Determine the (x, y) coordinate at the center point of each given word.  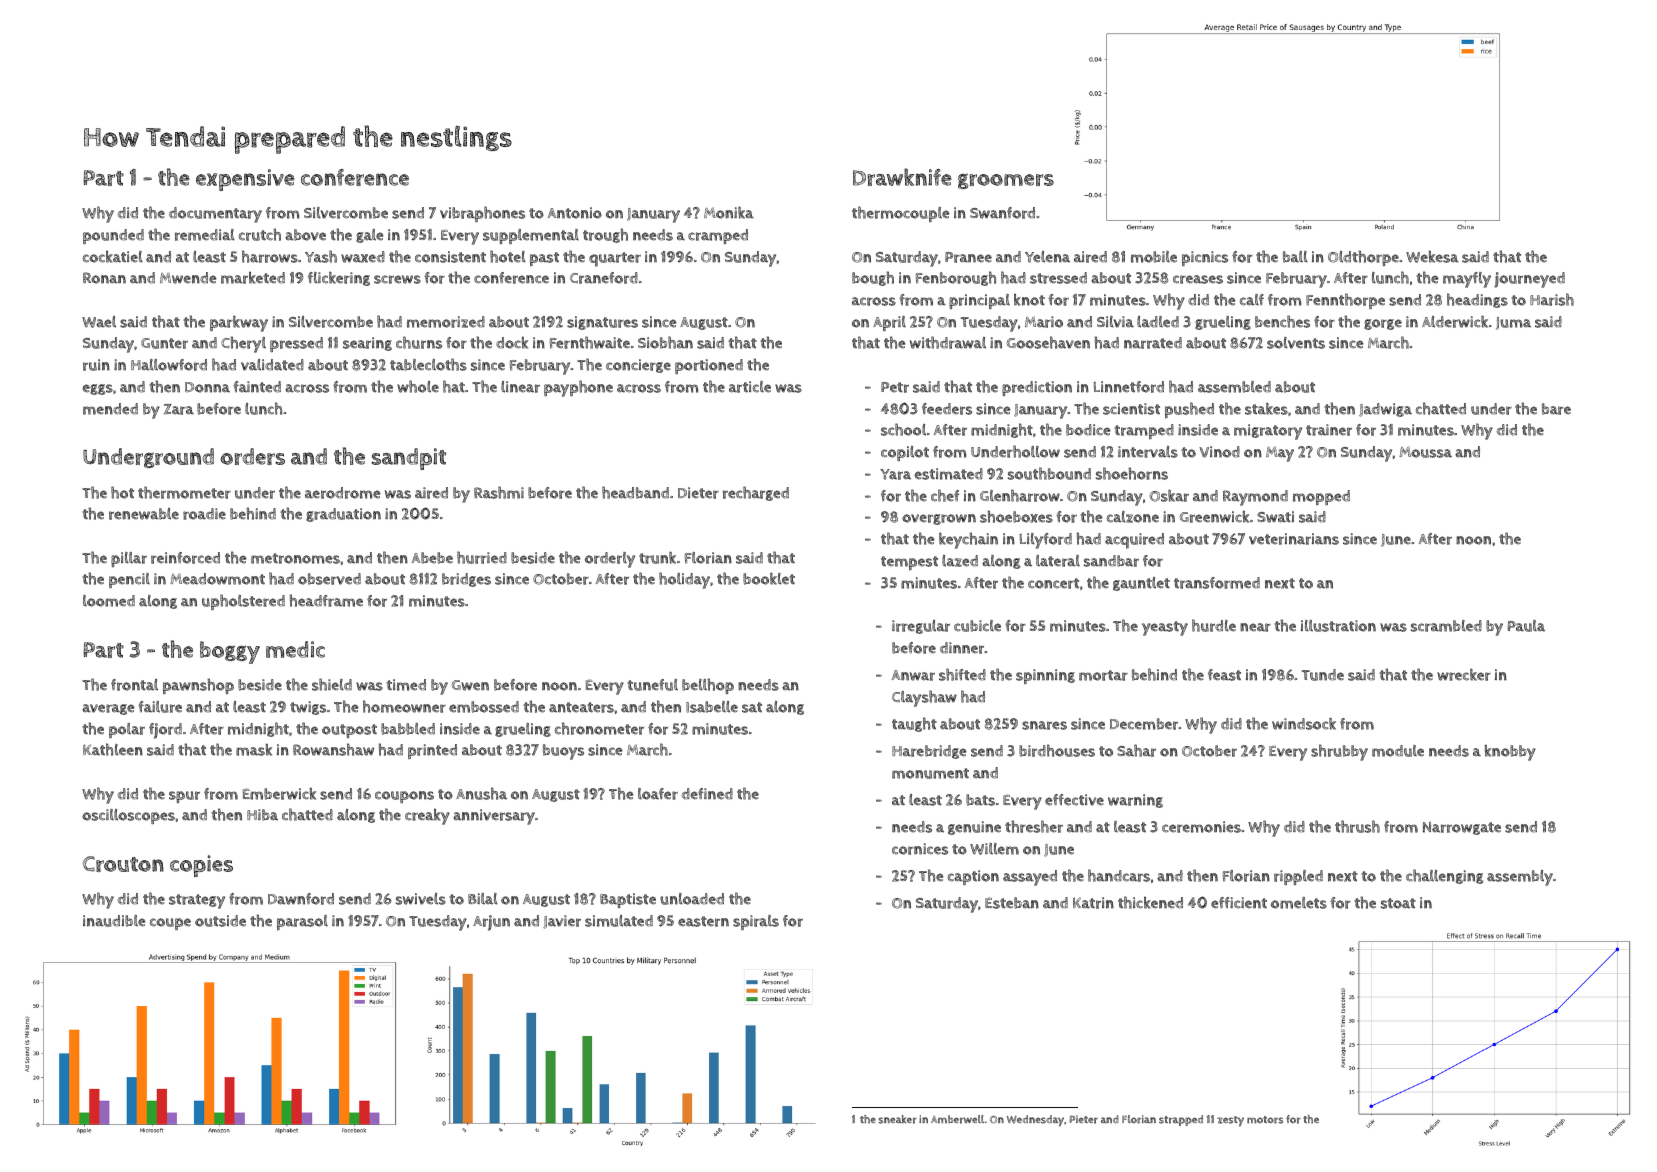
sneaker (897, 1119)
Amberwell (957, 1119)
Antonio (574, 213)
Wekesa (1432, 256)
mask (254, 749)
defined (707, 794)
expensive (245, 180)
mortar (1103, 675)
